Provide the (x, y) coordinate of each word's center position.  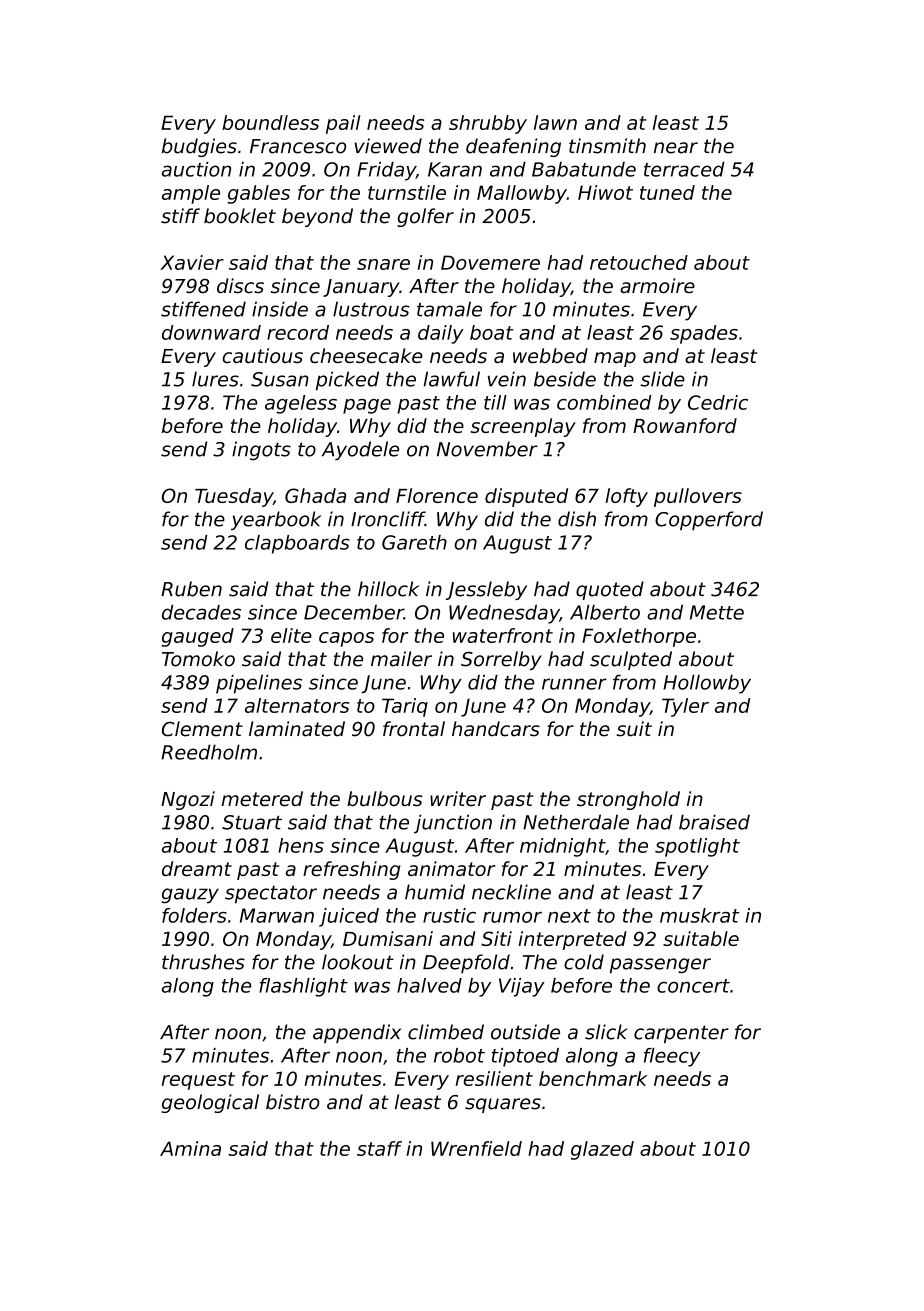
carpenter (681, 1034)
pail (343, 124)
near (676, 148)
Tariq (405, 707)
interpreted (572, 940)
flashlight (303, 987)
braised (714, 822)
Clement (202, 729)
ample (191, 194)
